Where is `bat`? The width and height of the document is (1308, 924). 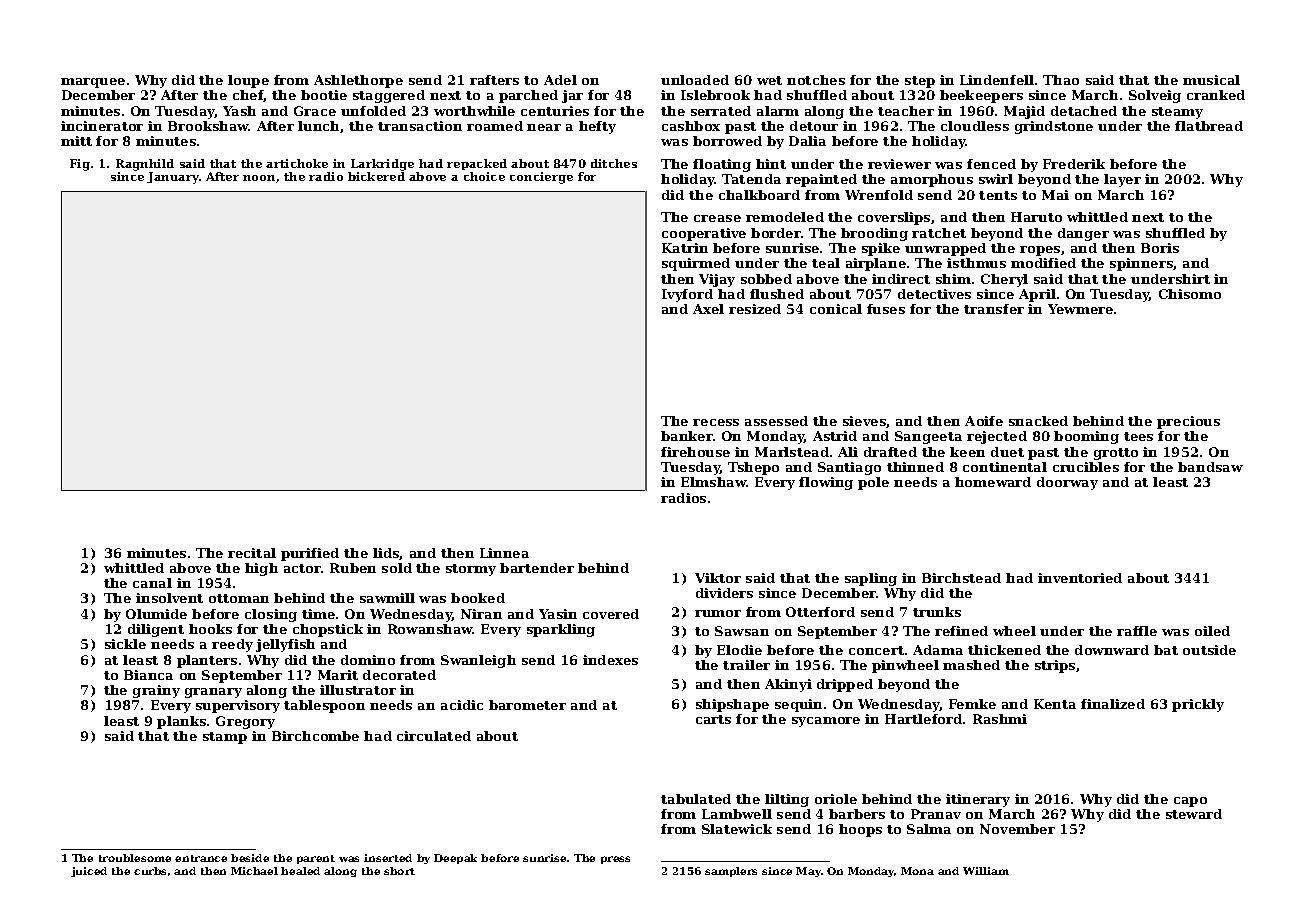
bat is located at coordinates (1166, 650).
